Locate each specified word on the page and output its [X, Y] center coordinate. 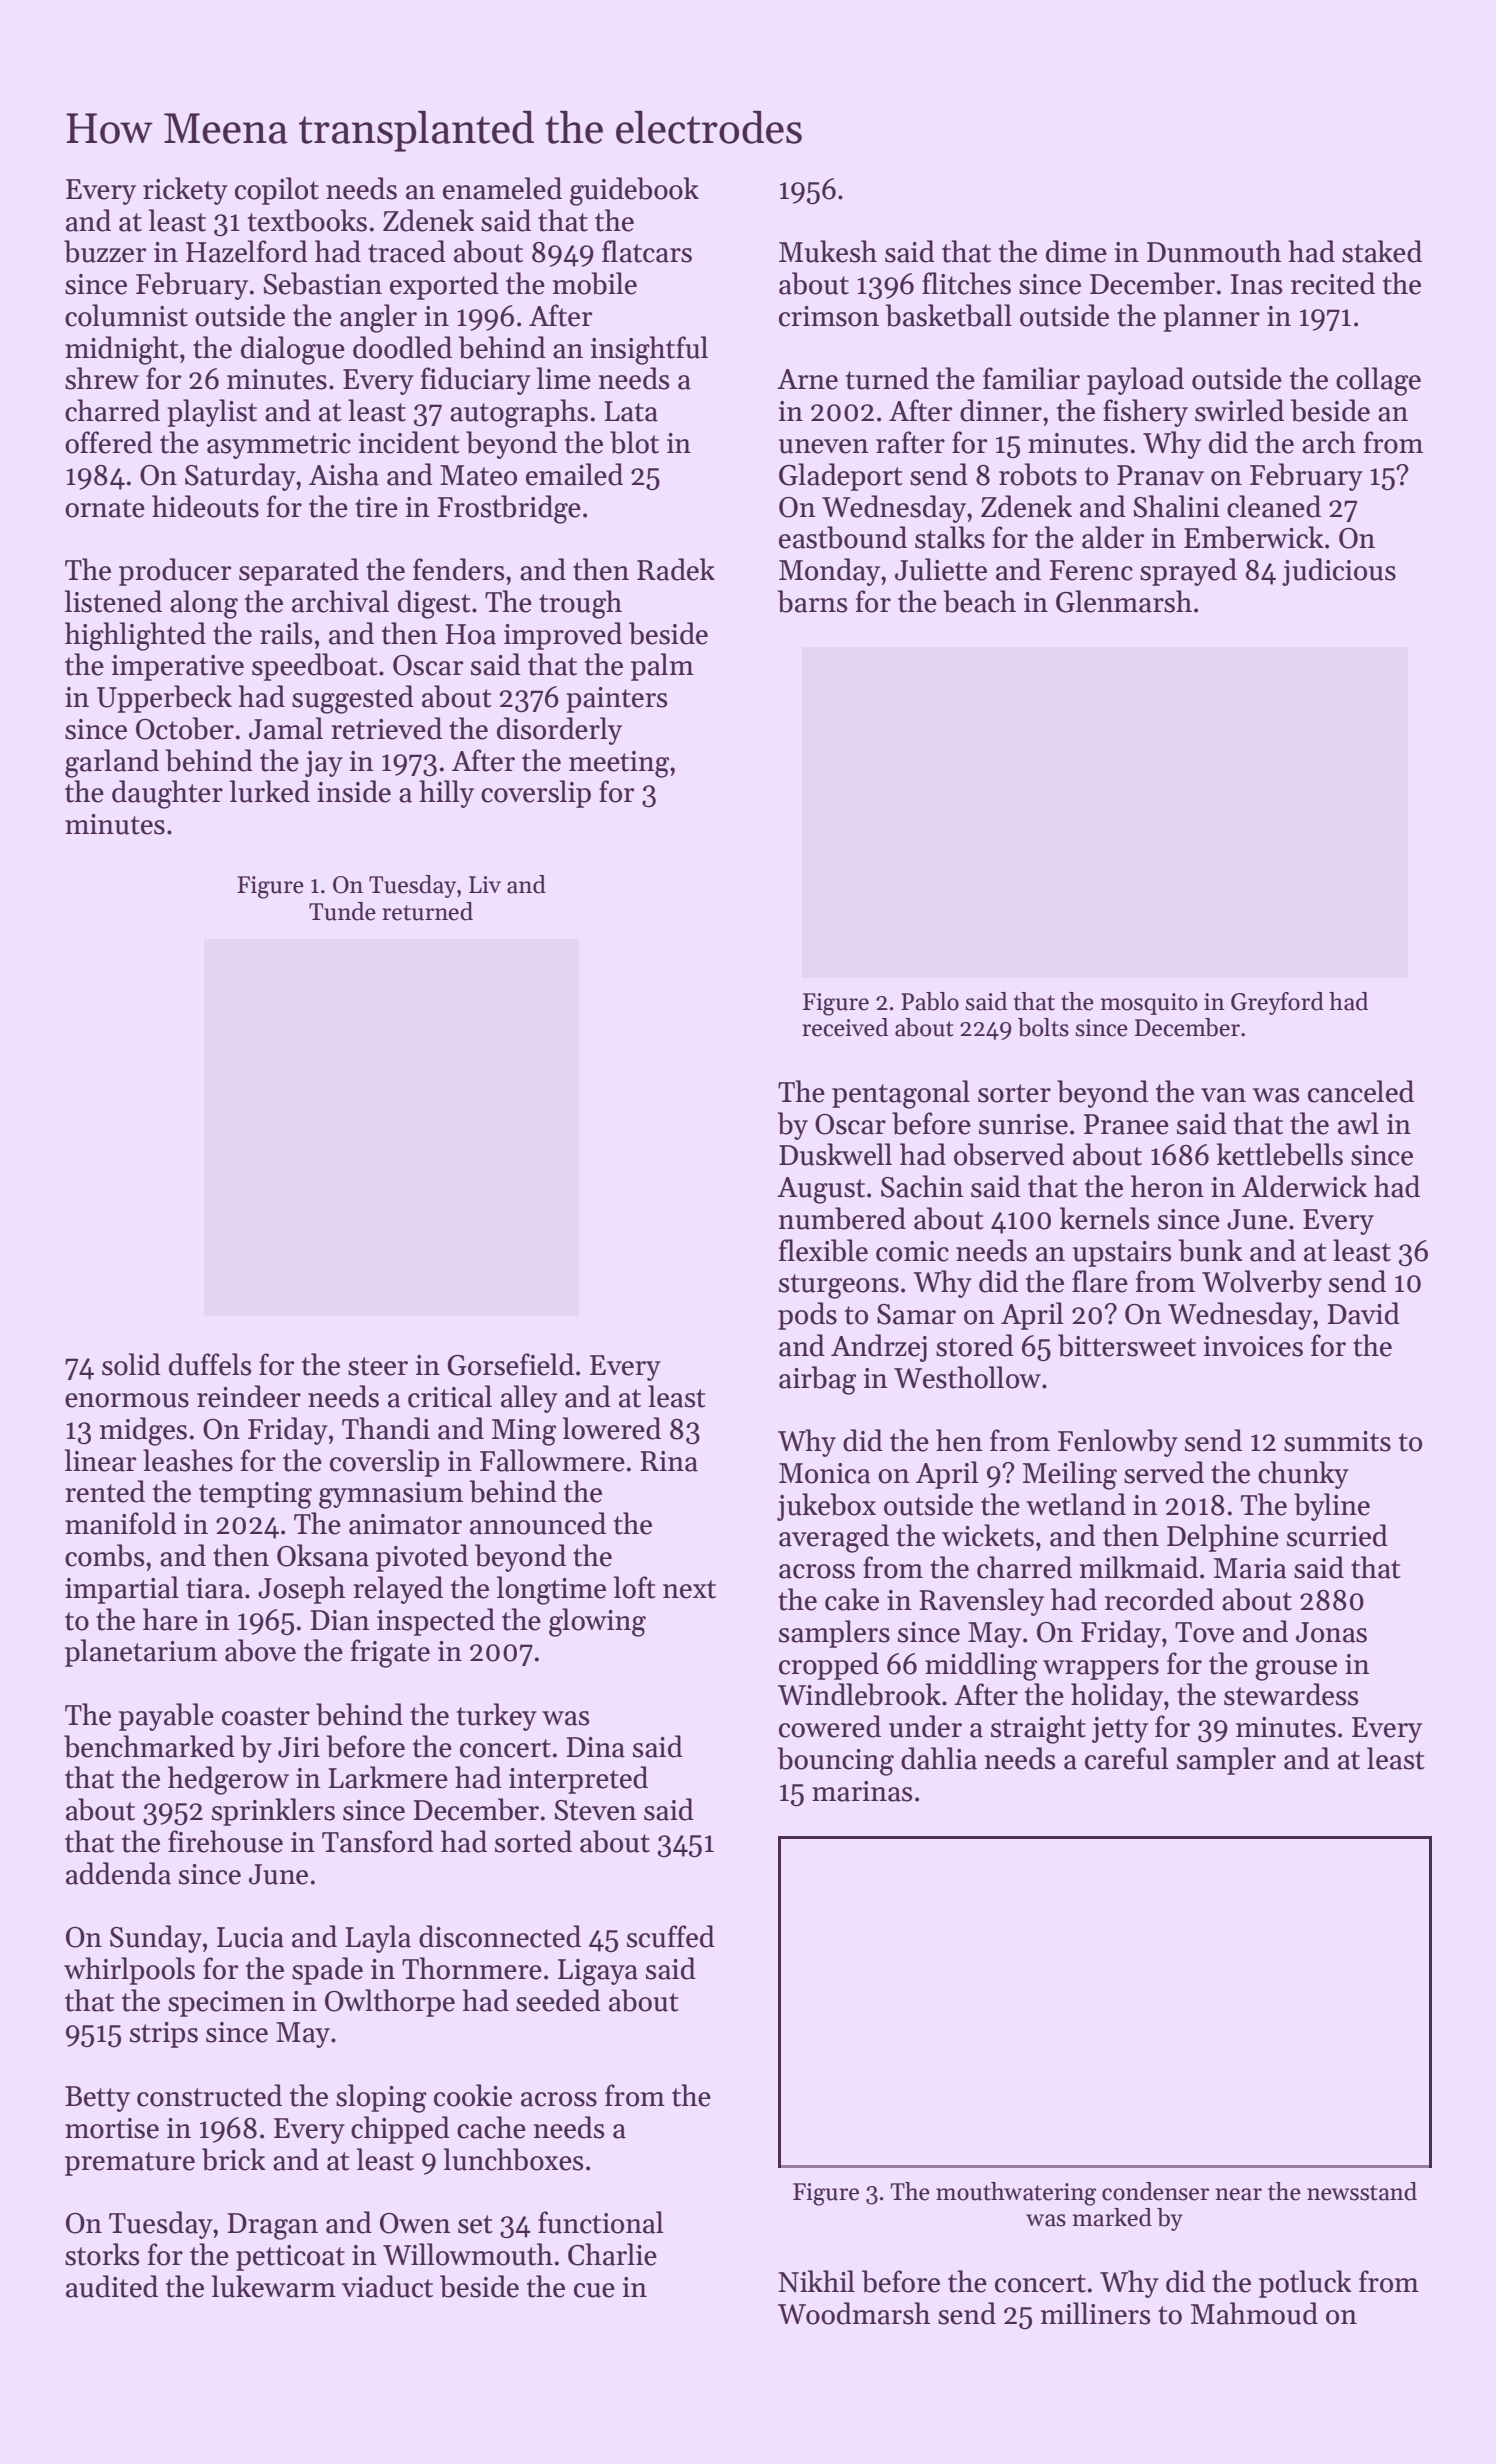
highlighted [135, 636]
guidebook [634, 191]
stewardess [1291, 1694]
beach [980, 601]
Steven [596, 1810]
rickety [185, 191]
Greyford [1277, 1003]
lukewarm [274, 2286]
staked [1382, 251]
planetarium [141, 1653]
